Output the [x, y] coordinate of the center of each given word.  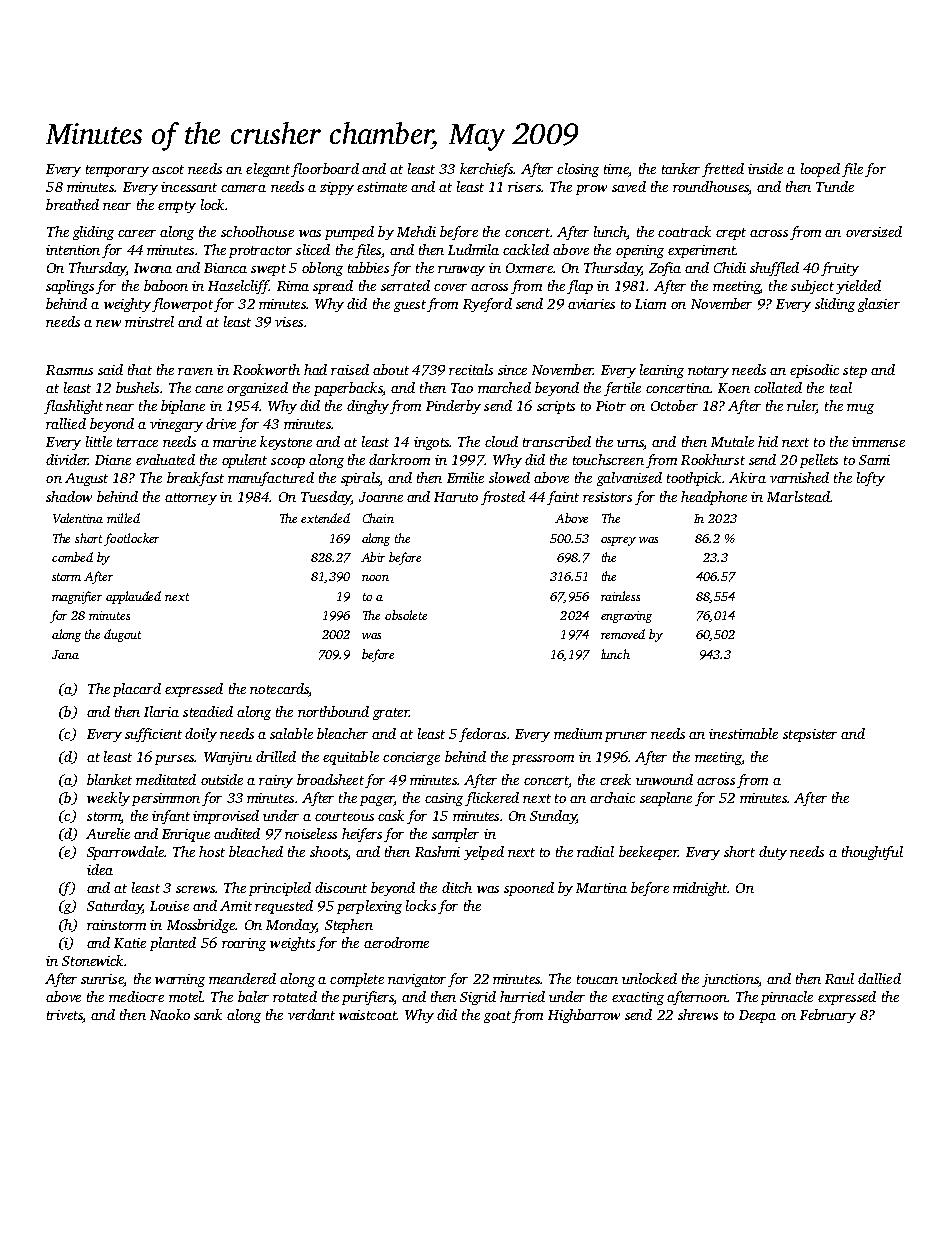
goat [497, 1017]
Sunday [553, 817]
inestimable [743, 733]
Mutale [732, 441]
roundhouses [711, 188]
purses [174, 760]
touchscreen [608, 459]
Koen [734, 388]
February [828, 1016]
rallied [66, 423]
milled [123, 518]
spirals [360, 479]
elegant [268, 170]
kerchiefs [486, 170]
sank [208, 1014]
